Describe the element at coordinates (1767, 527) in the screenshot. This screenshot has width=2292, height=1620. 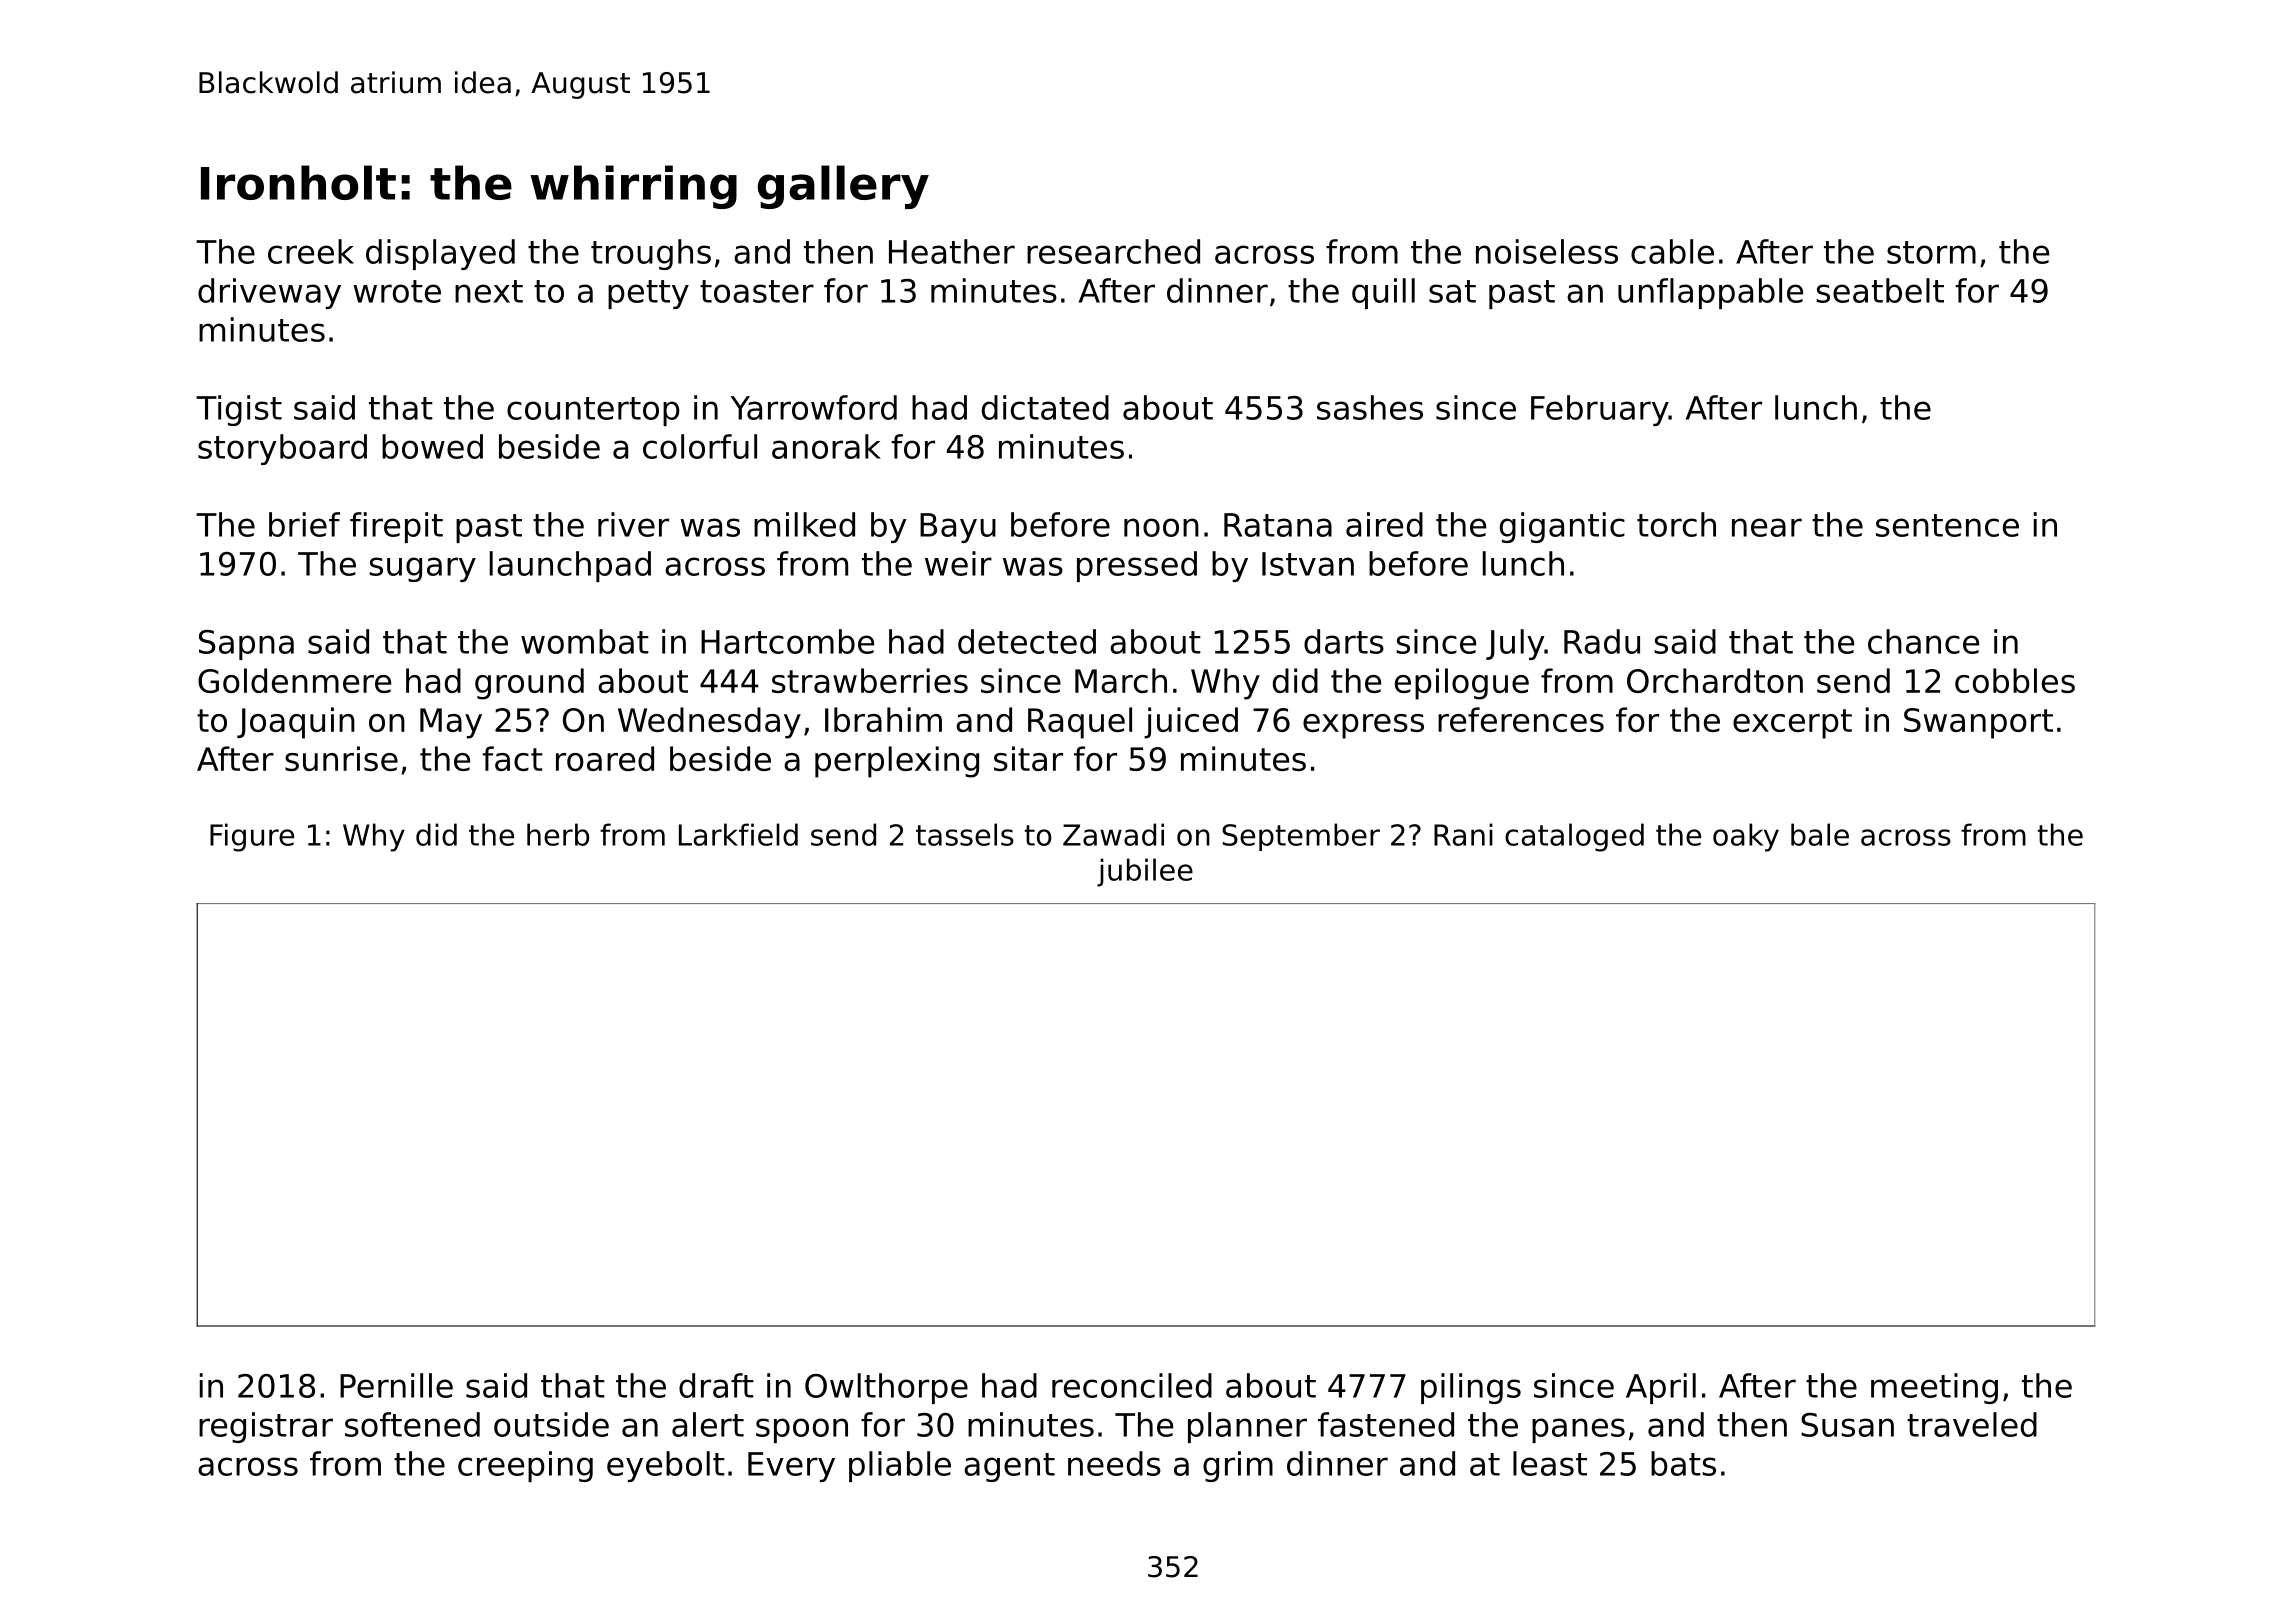
I see `near` at that location.
